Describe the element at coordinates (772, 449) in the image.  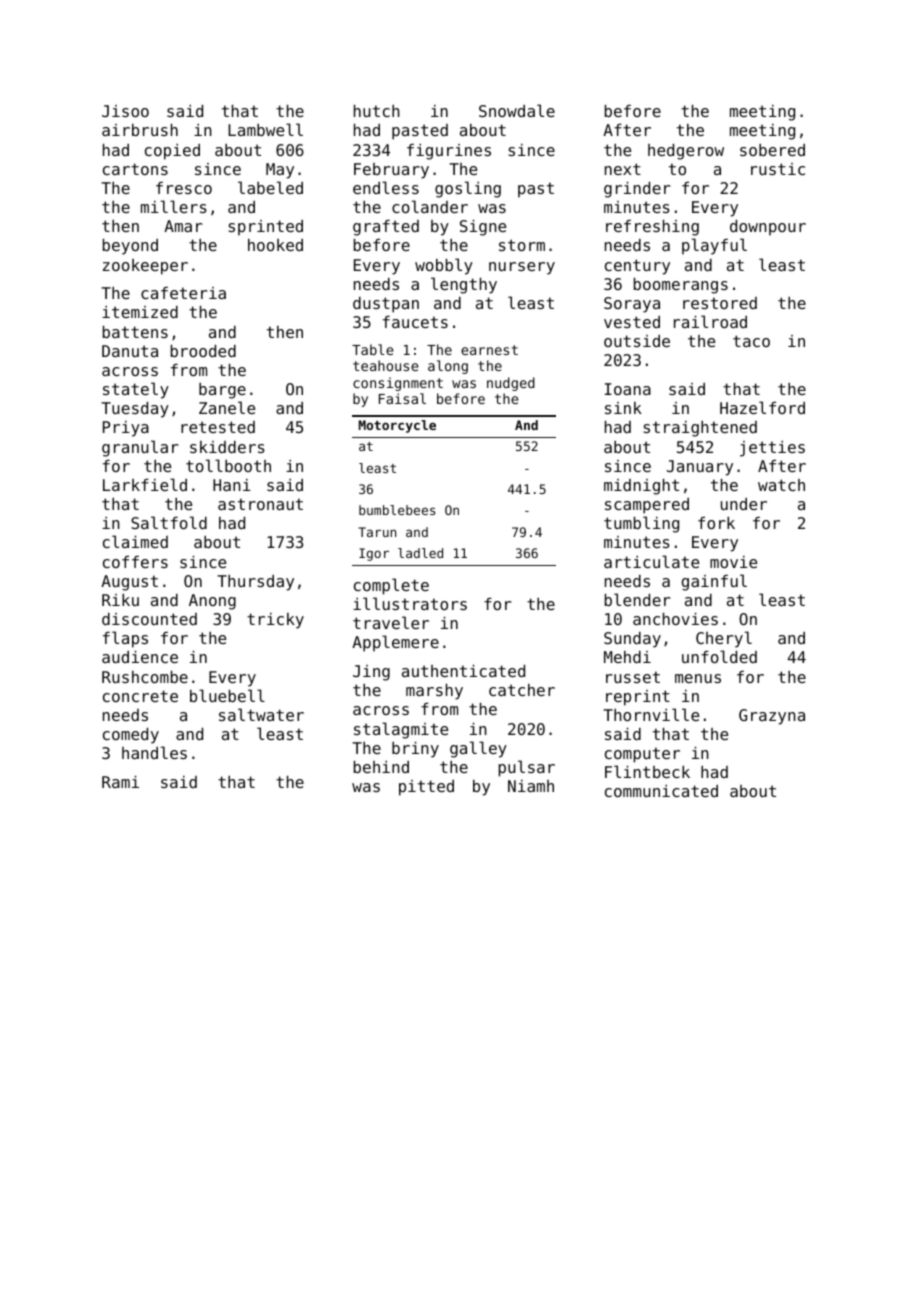
I see `jetties` at that location.
